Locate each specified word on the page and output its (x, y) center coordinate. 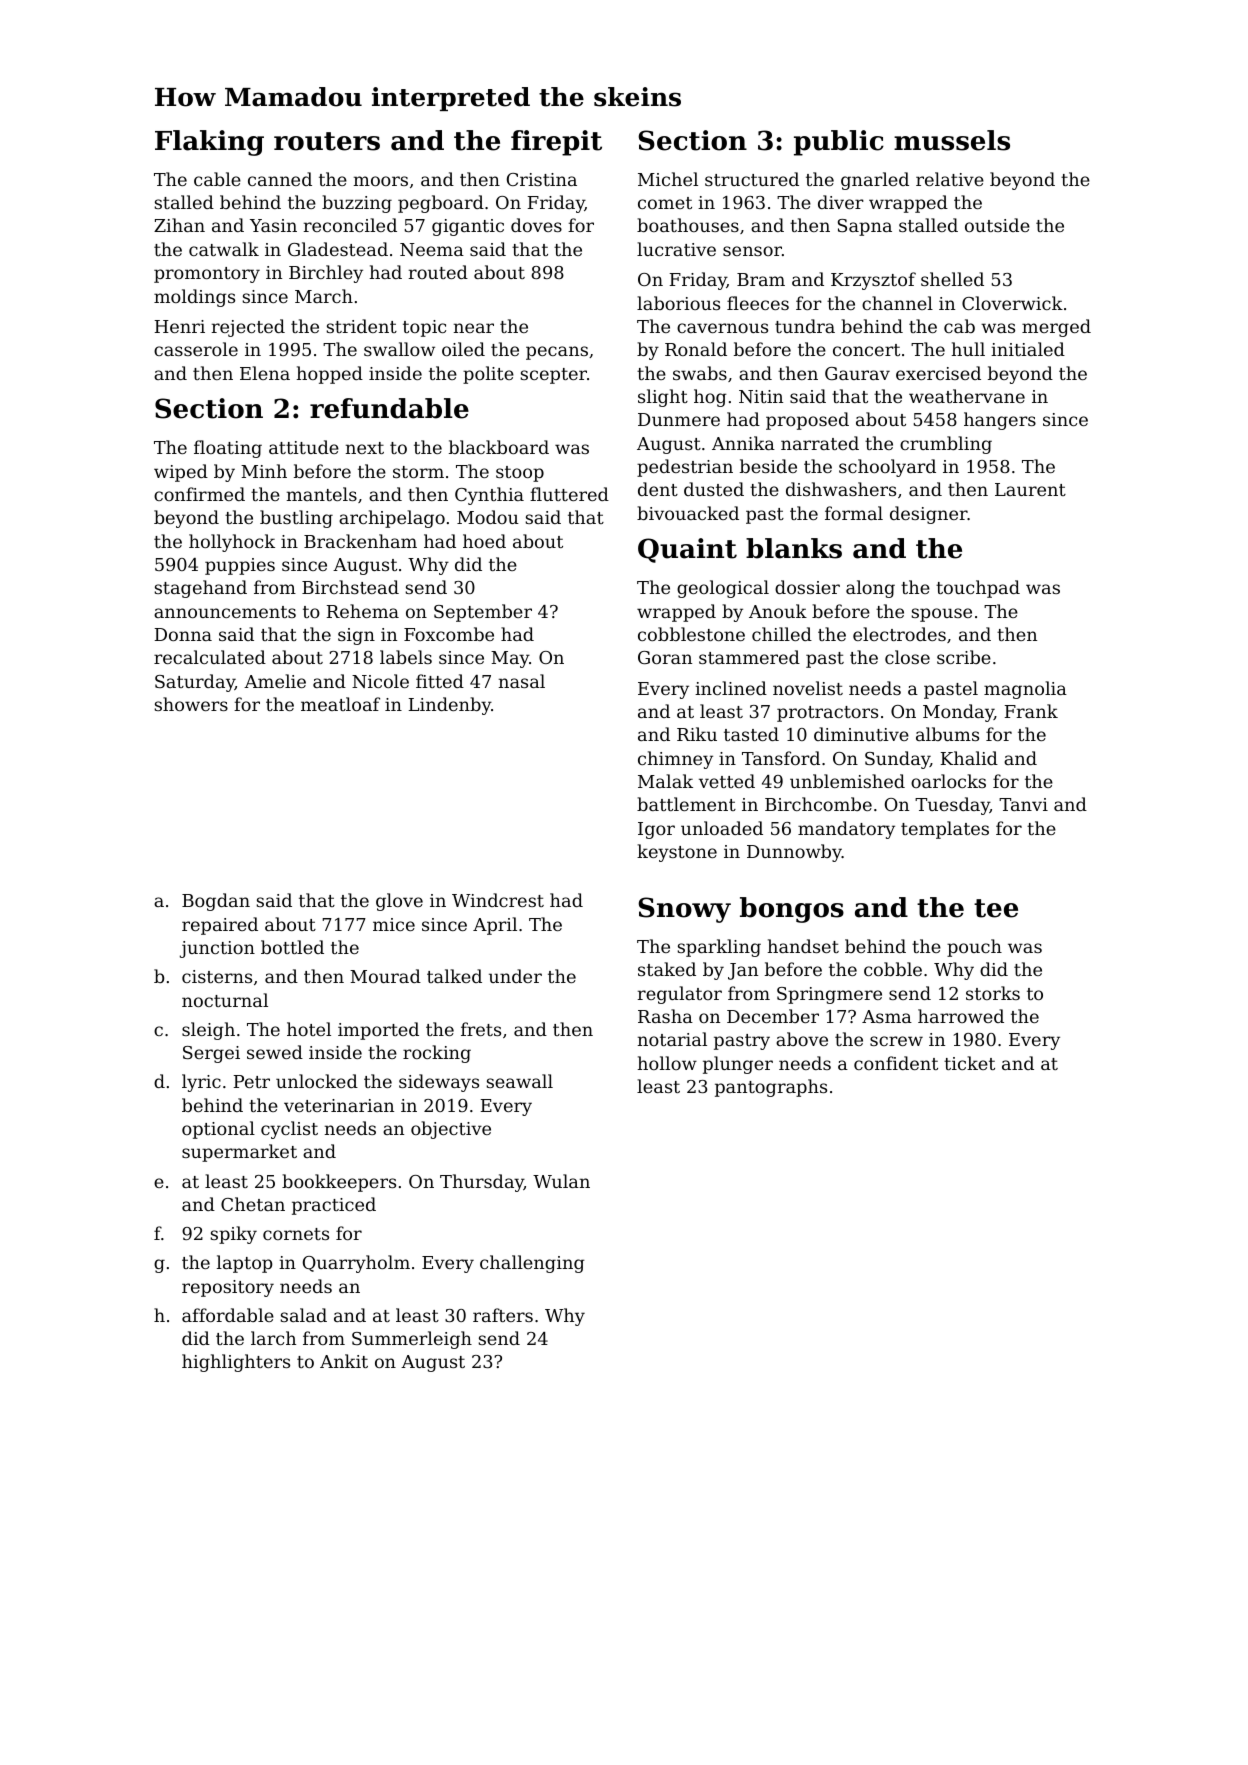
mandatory (846, 830)
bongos (792, 910)
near (474, 328)
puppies (240, 566)
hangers (1000, 421)
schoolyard (887, 468)
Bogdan (216, 902)
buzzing (357, 204)
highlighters (236, 1363)
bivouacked (688, 513)
